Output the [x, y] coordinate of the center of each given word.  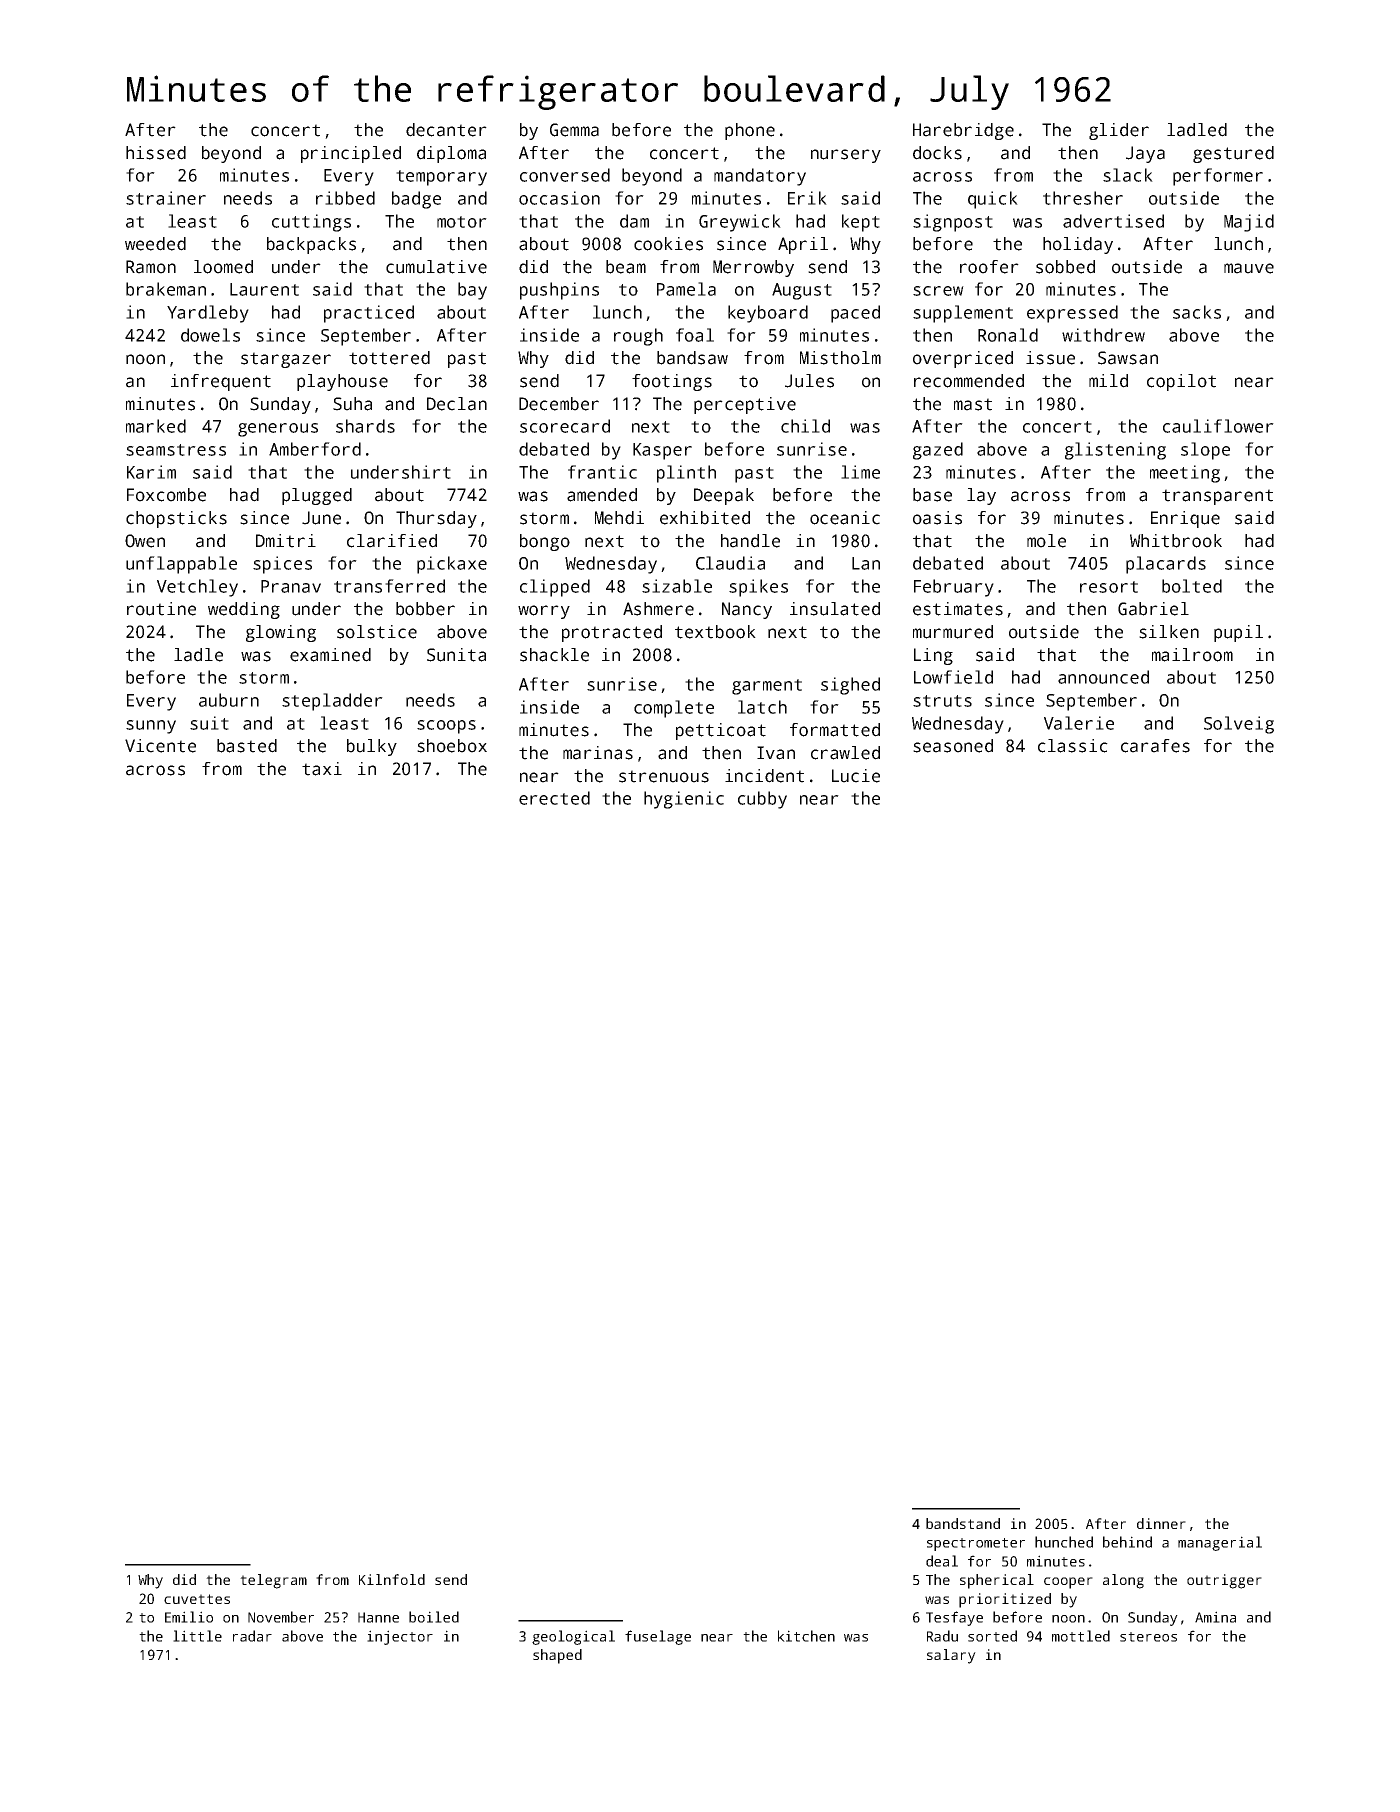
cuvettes [197, 1599]
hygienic [684, 800]
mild [1108, 381]
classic [1073, 746]
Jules [809, 381]
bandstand [963, 1523]
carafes [1155, 746]
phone [750, 131]
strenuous [664, 776]
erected [554, 798]
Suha [352, 404]
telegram [273, 1581]
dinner [1161, 1523]
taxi [322, 769]
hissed [156, 153]
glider [1119, 131]
